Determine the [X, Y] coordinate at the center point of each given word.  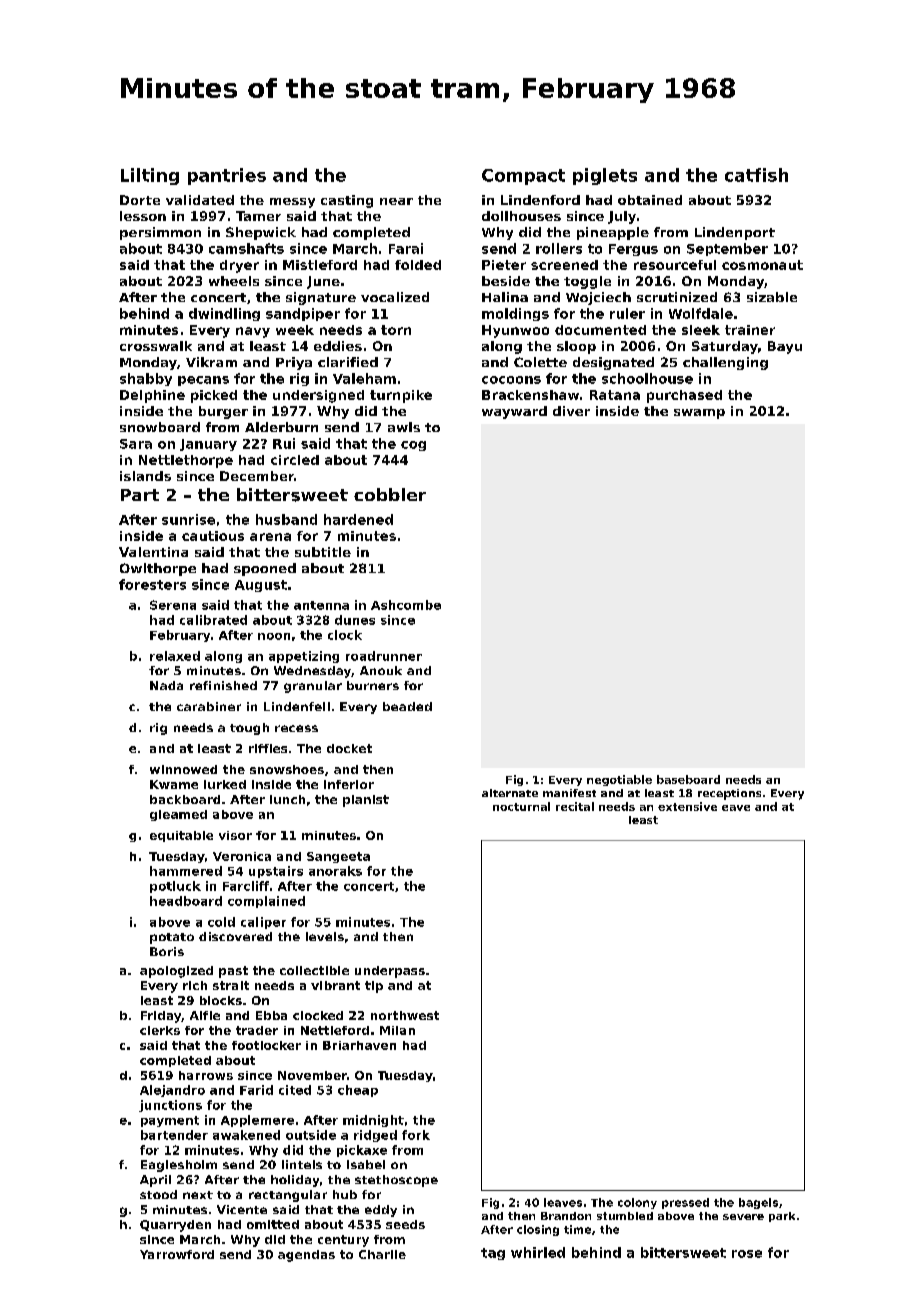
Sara [136, 444]
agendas [306, 1256]
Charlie [382, 1254]
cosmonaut [762, 265]
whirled [538, 1252]
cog [413, 446]
